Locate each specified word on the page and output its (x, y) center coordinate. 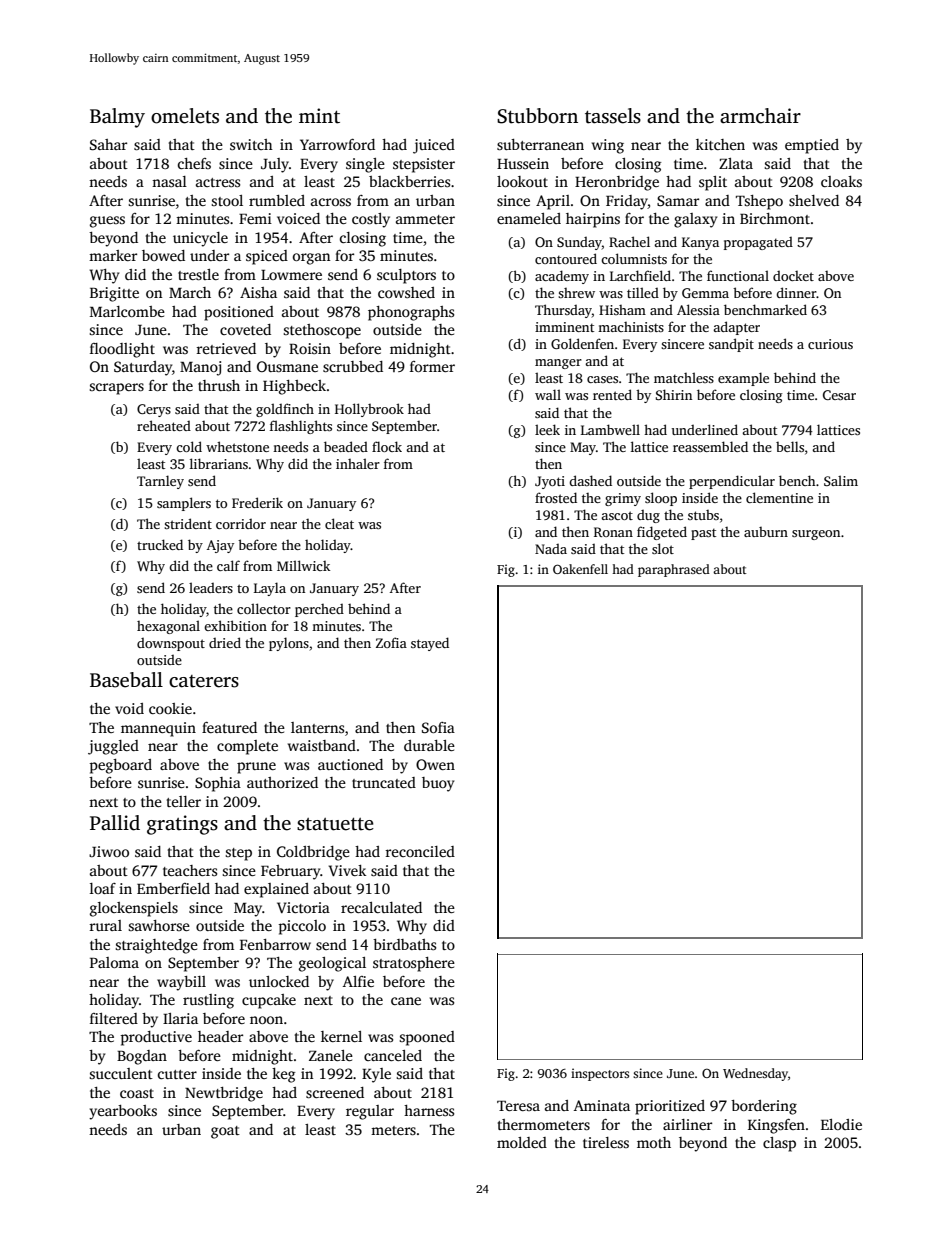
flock (387, 446)
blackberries (409, 181)
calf (228, 565)
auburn (766, 532)
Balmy (117, 118)
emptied (812, 146)
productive (156, 1038)
